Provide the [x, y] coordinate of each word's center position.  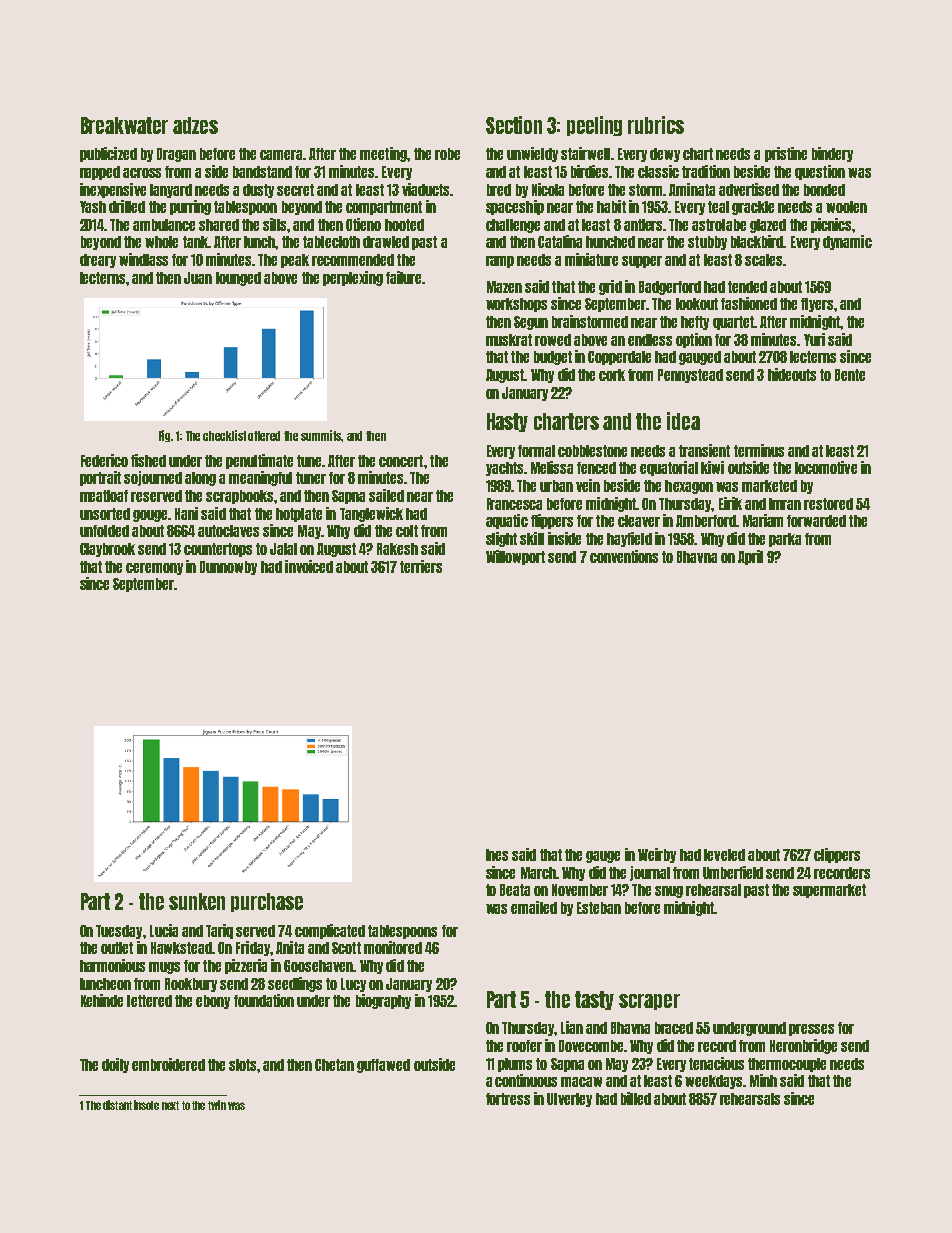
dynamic [847, 242]
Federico [104, 460]
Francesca [514, 504]
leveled [724, 855]
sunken [197, 901]
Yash [93, 207]
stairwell [585, 153]
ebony [213, 1002]
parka [785, 540]
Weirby [657, 855]
